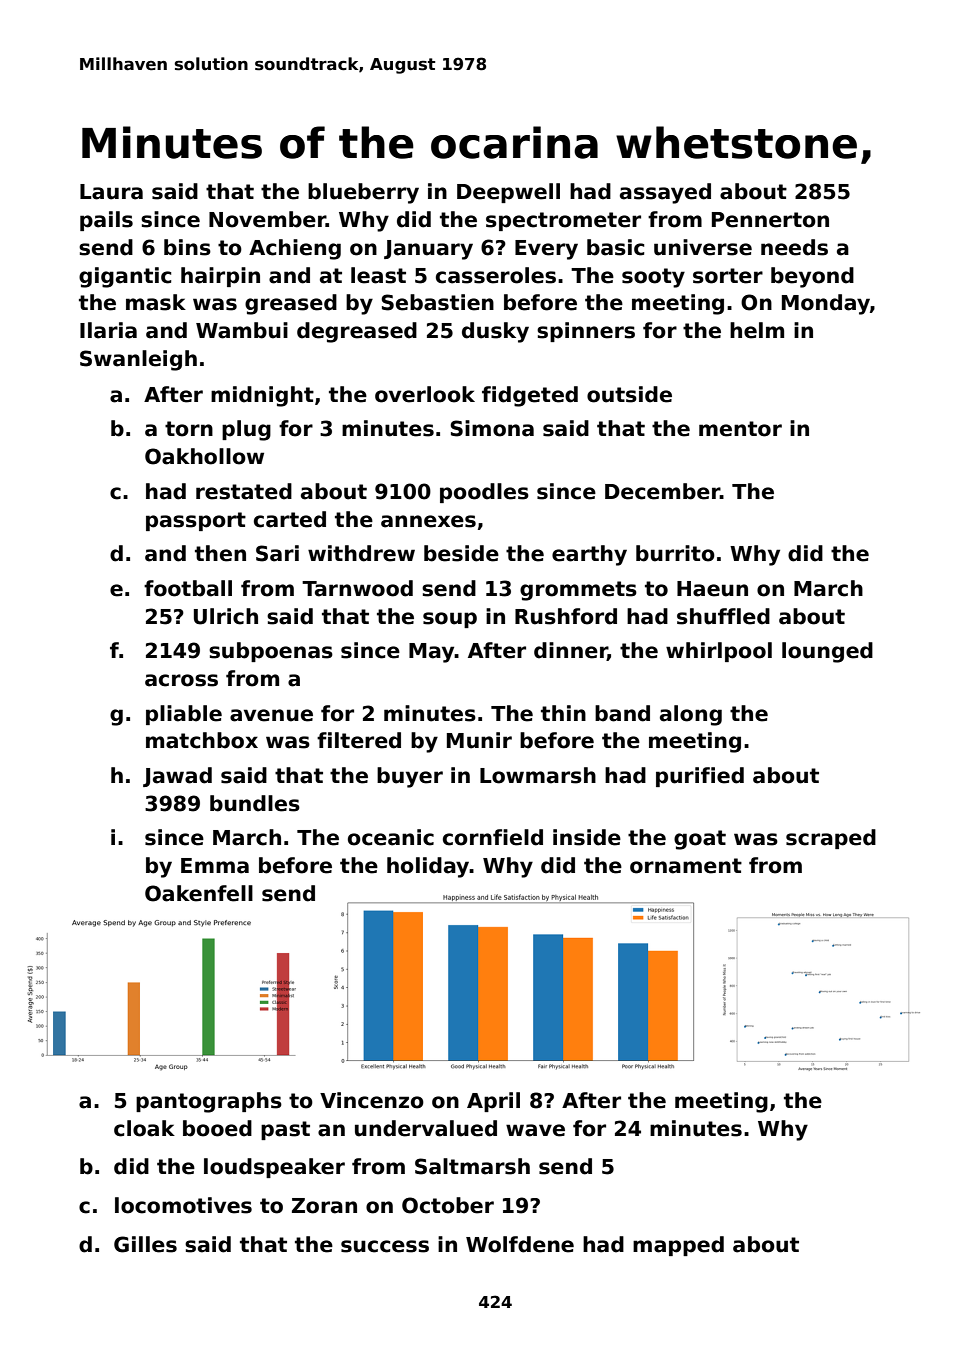 Image resolution: width=957 pixels, height=1358 pixels. I want to click on scraped, so click(831, 839).
